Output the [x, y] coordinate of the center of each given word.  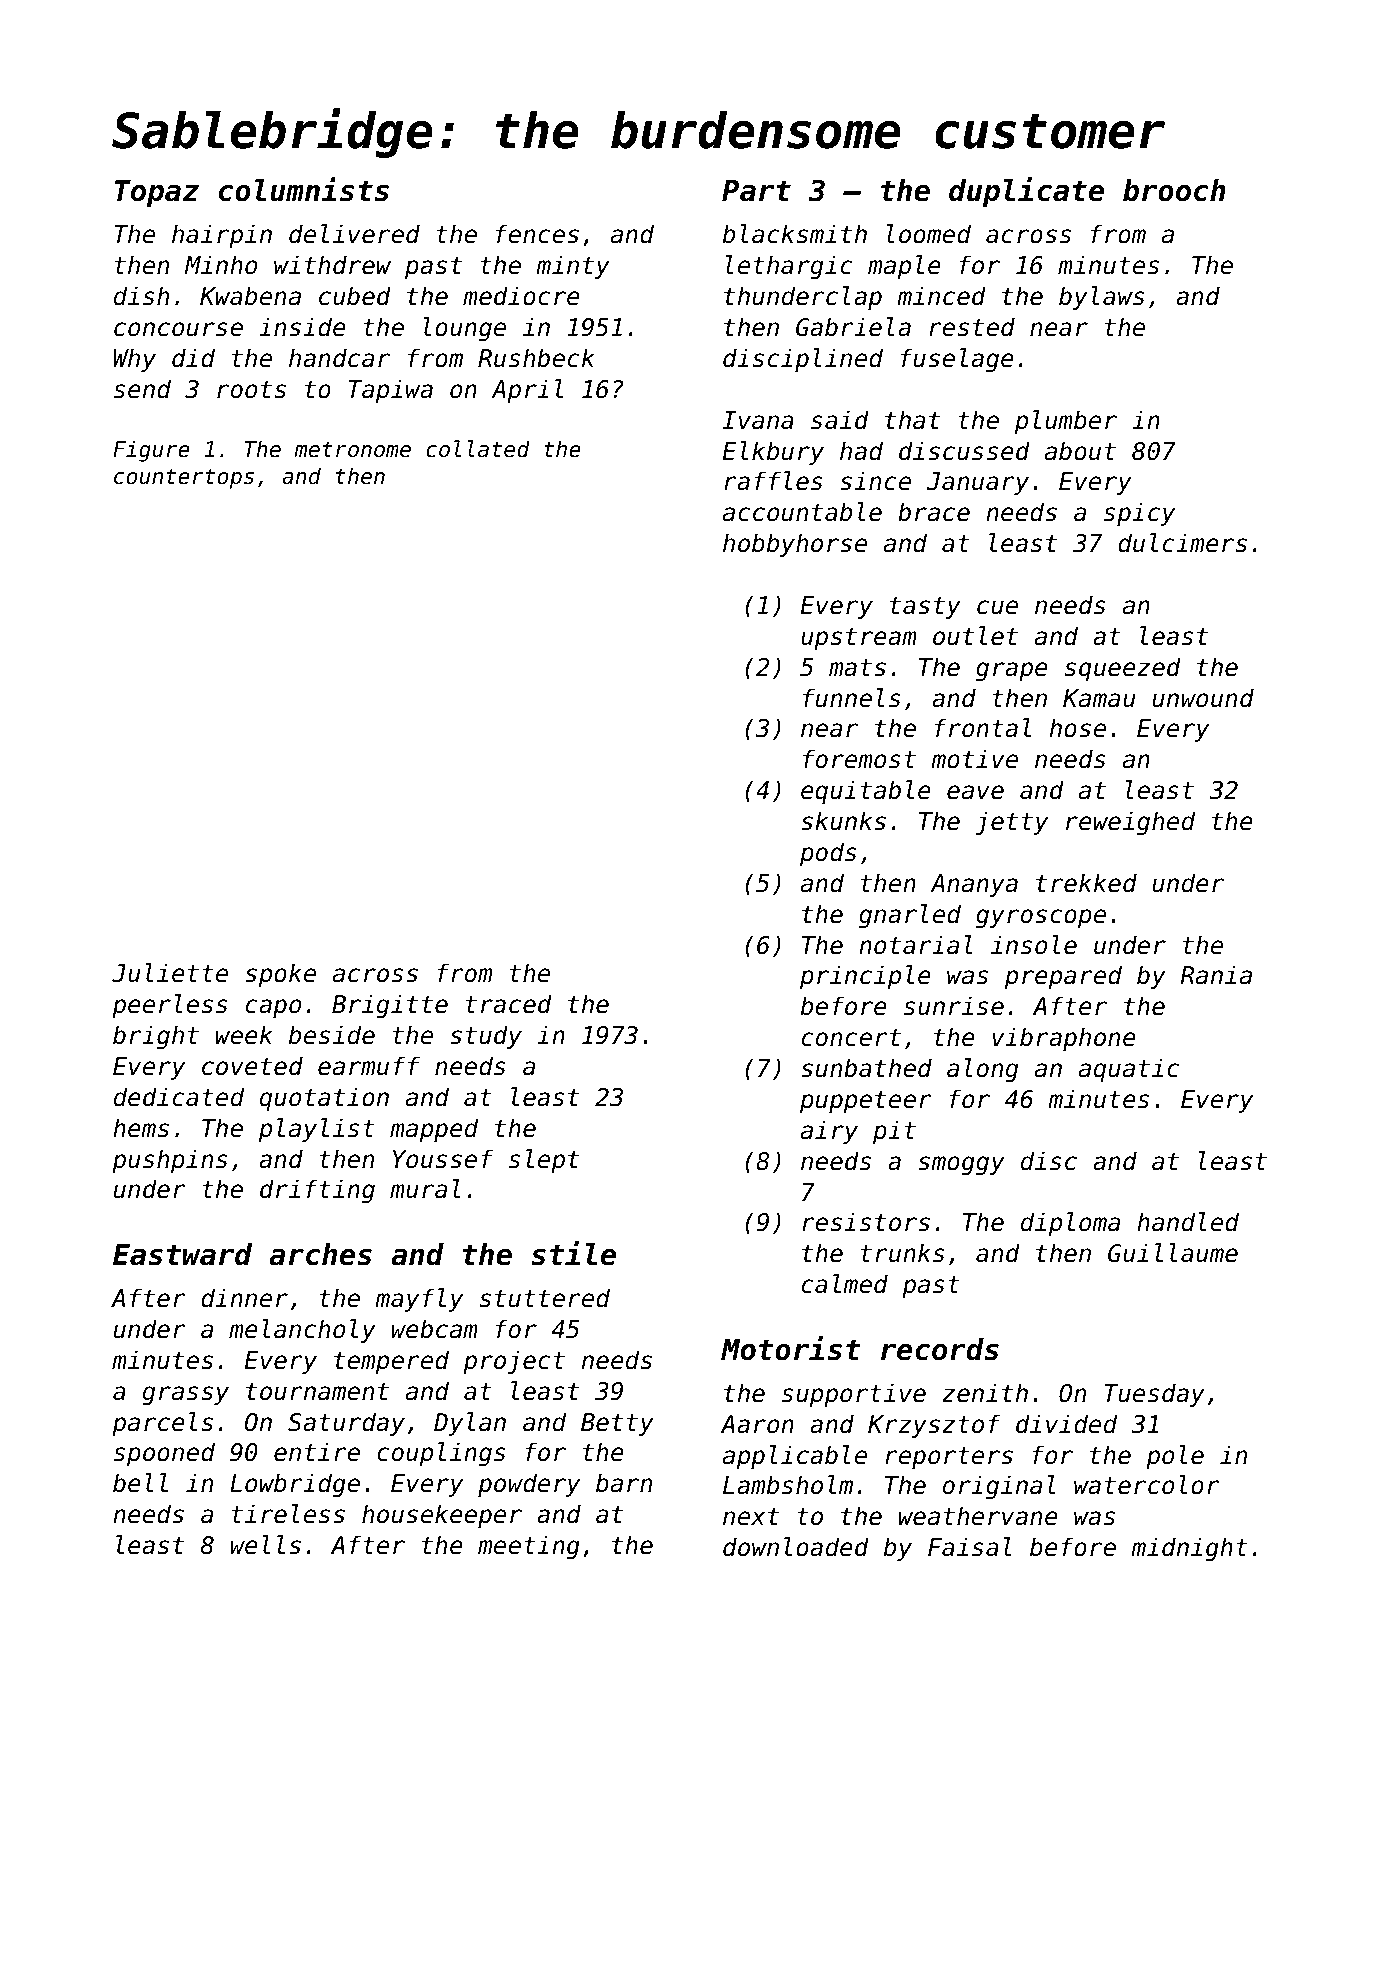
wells [265, 1545]
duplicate [1026, 192]
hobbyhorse [795, 545]
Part [756, 191]
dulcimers [1182, 543]
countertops [184, 479]
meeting [529, 1547]
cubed [355, 296]
